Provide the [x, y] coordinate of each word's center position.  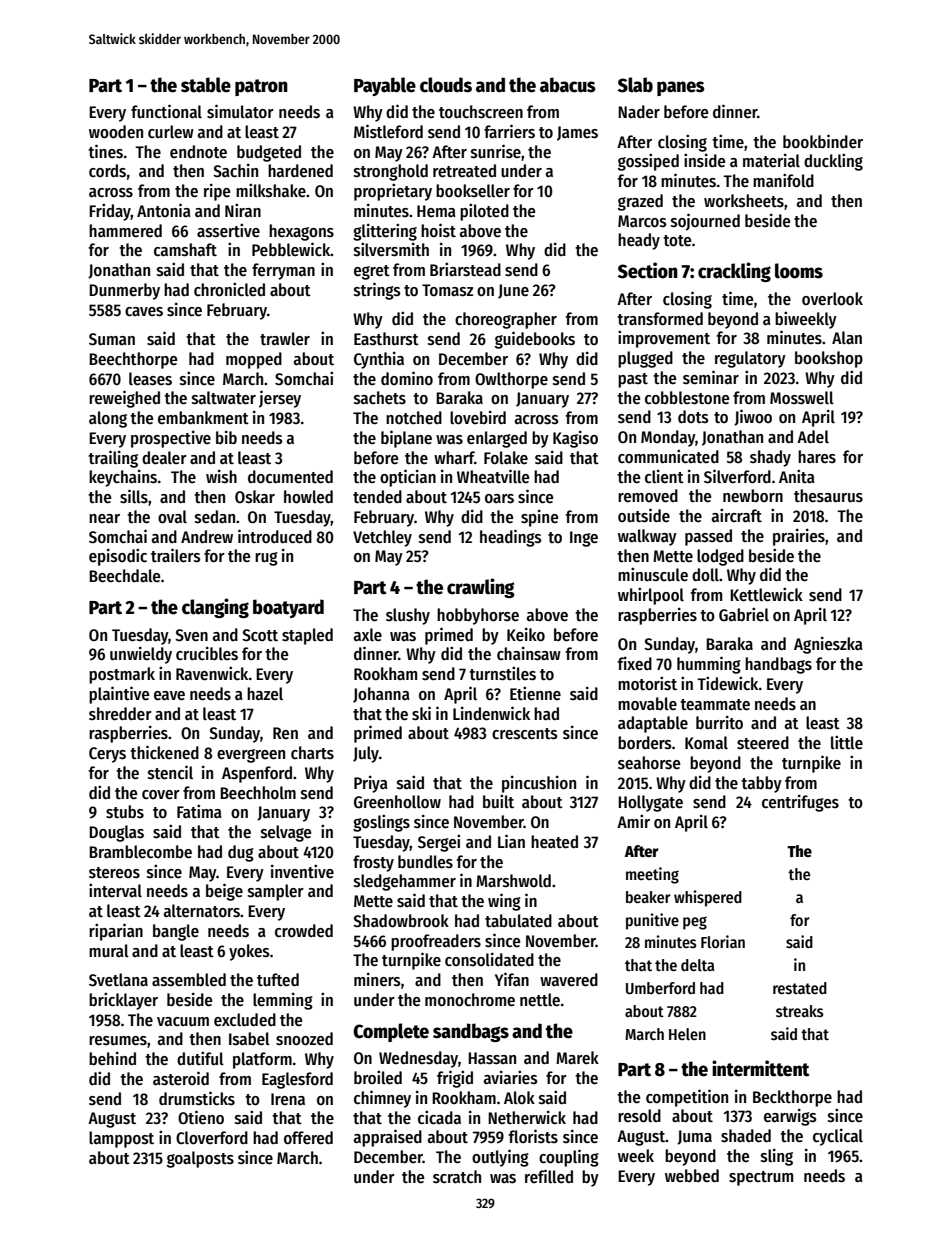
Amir [633, 821]
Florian [723, 941]
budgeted [269, 153]
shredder [120, 714]
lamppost [121, 1139]
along [108, 419]
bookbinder [823, 141]
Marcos [642, 221]
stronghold [391, 172]
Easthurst [386, 339]
